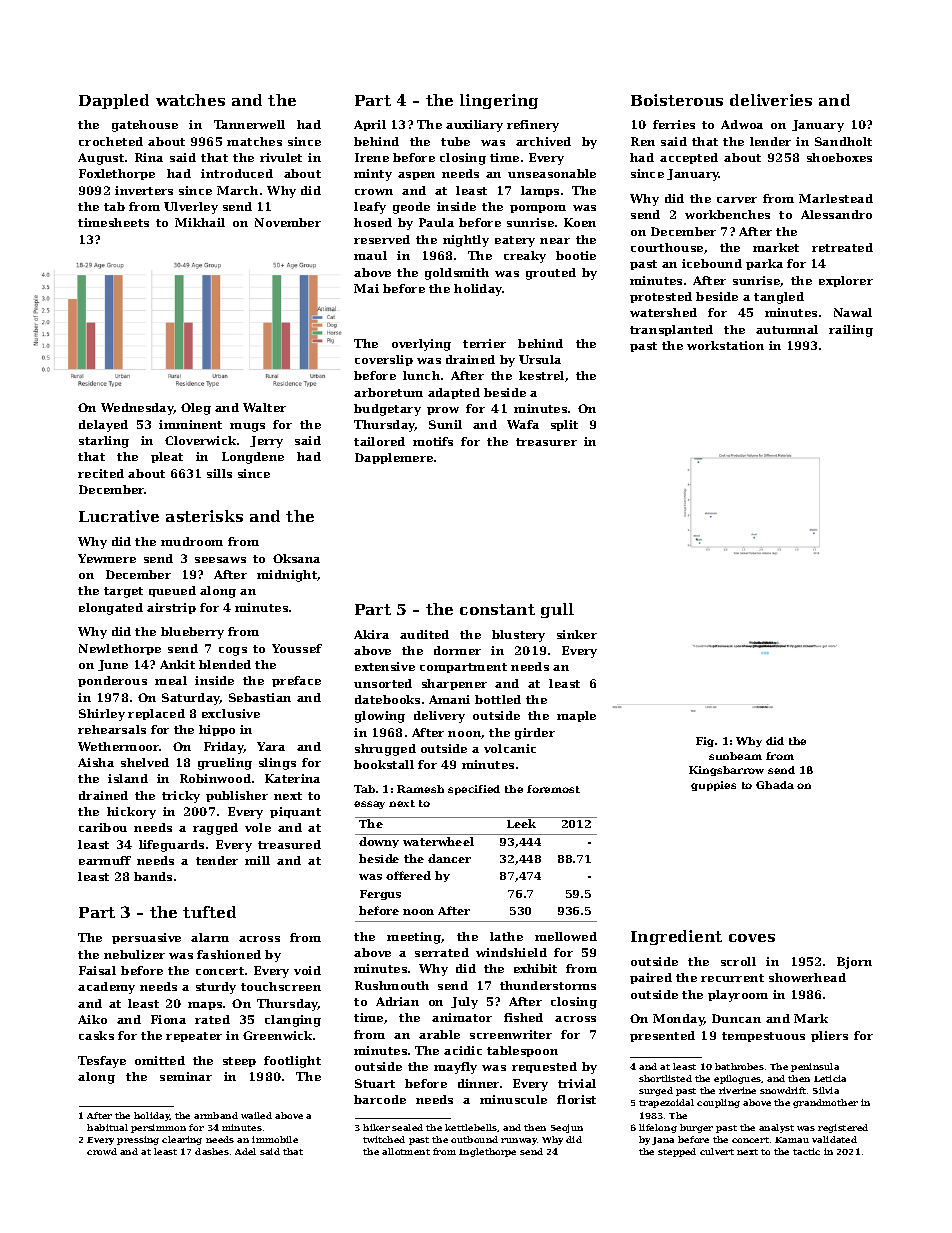 This screenshot has height=1233, width=952. I want to click on recited, so click(101, 473).
